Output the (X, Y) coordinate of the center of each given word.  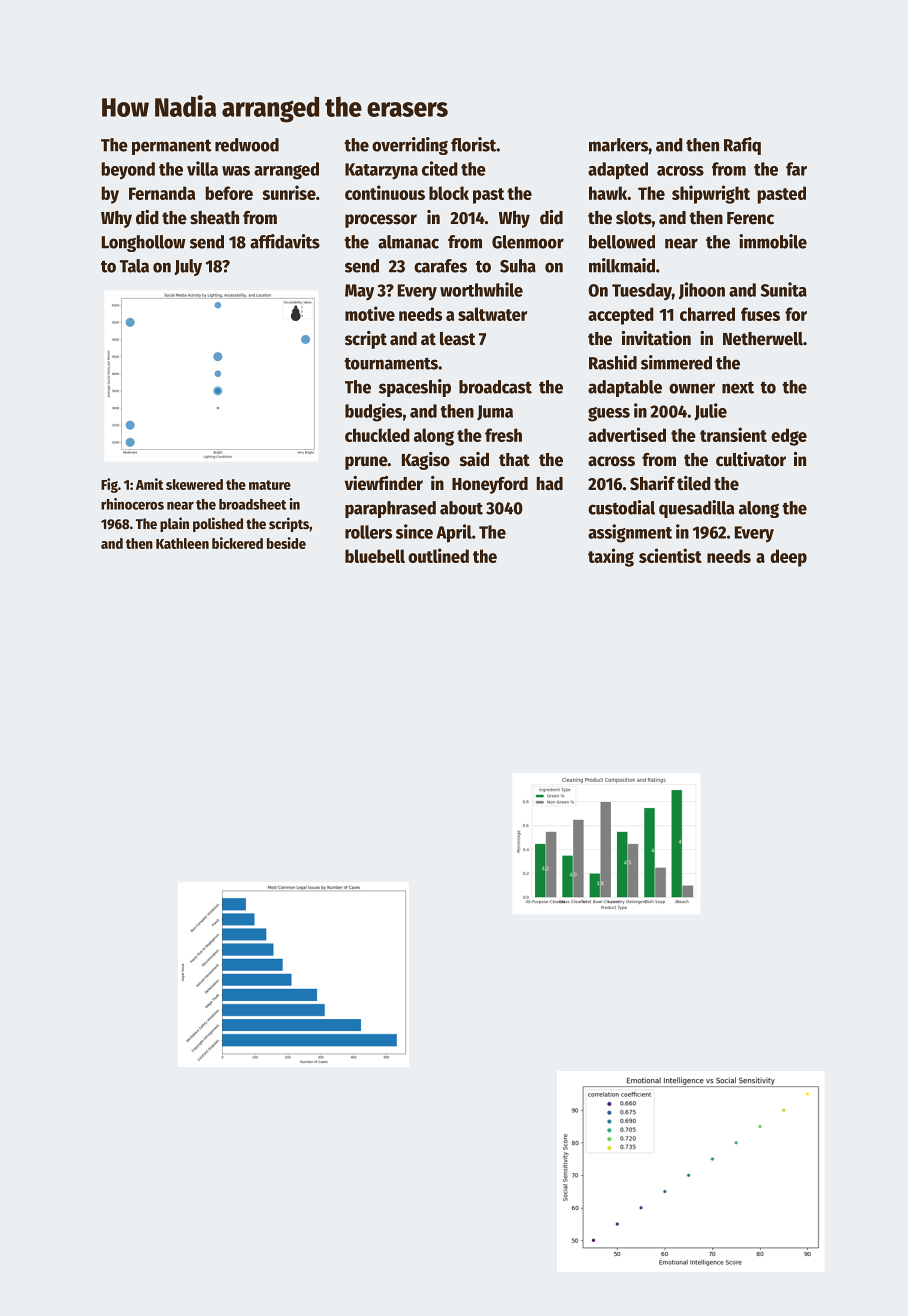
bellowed (622, 242)
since (414, 531)
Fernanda (162, 193)
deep (788, 558)
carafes (440, 266)
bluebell (375, 556)
